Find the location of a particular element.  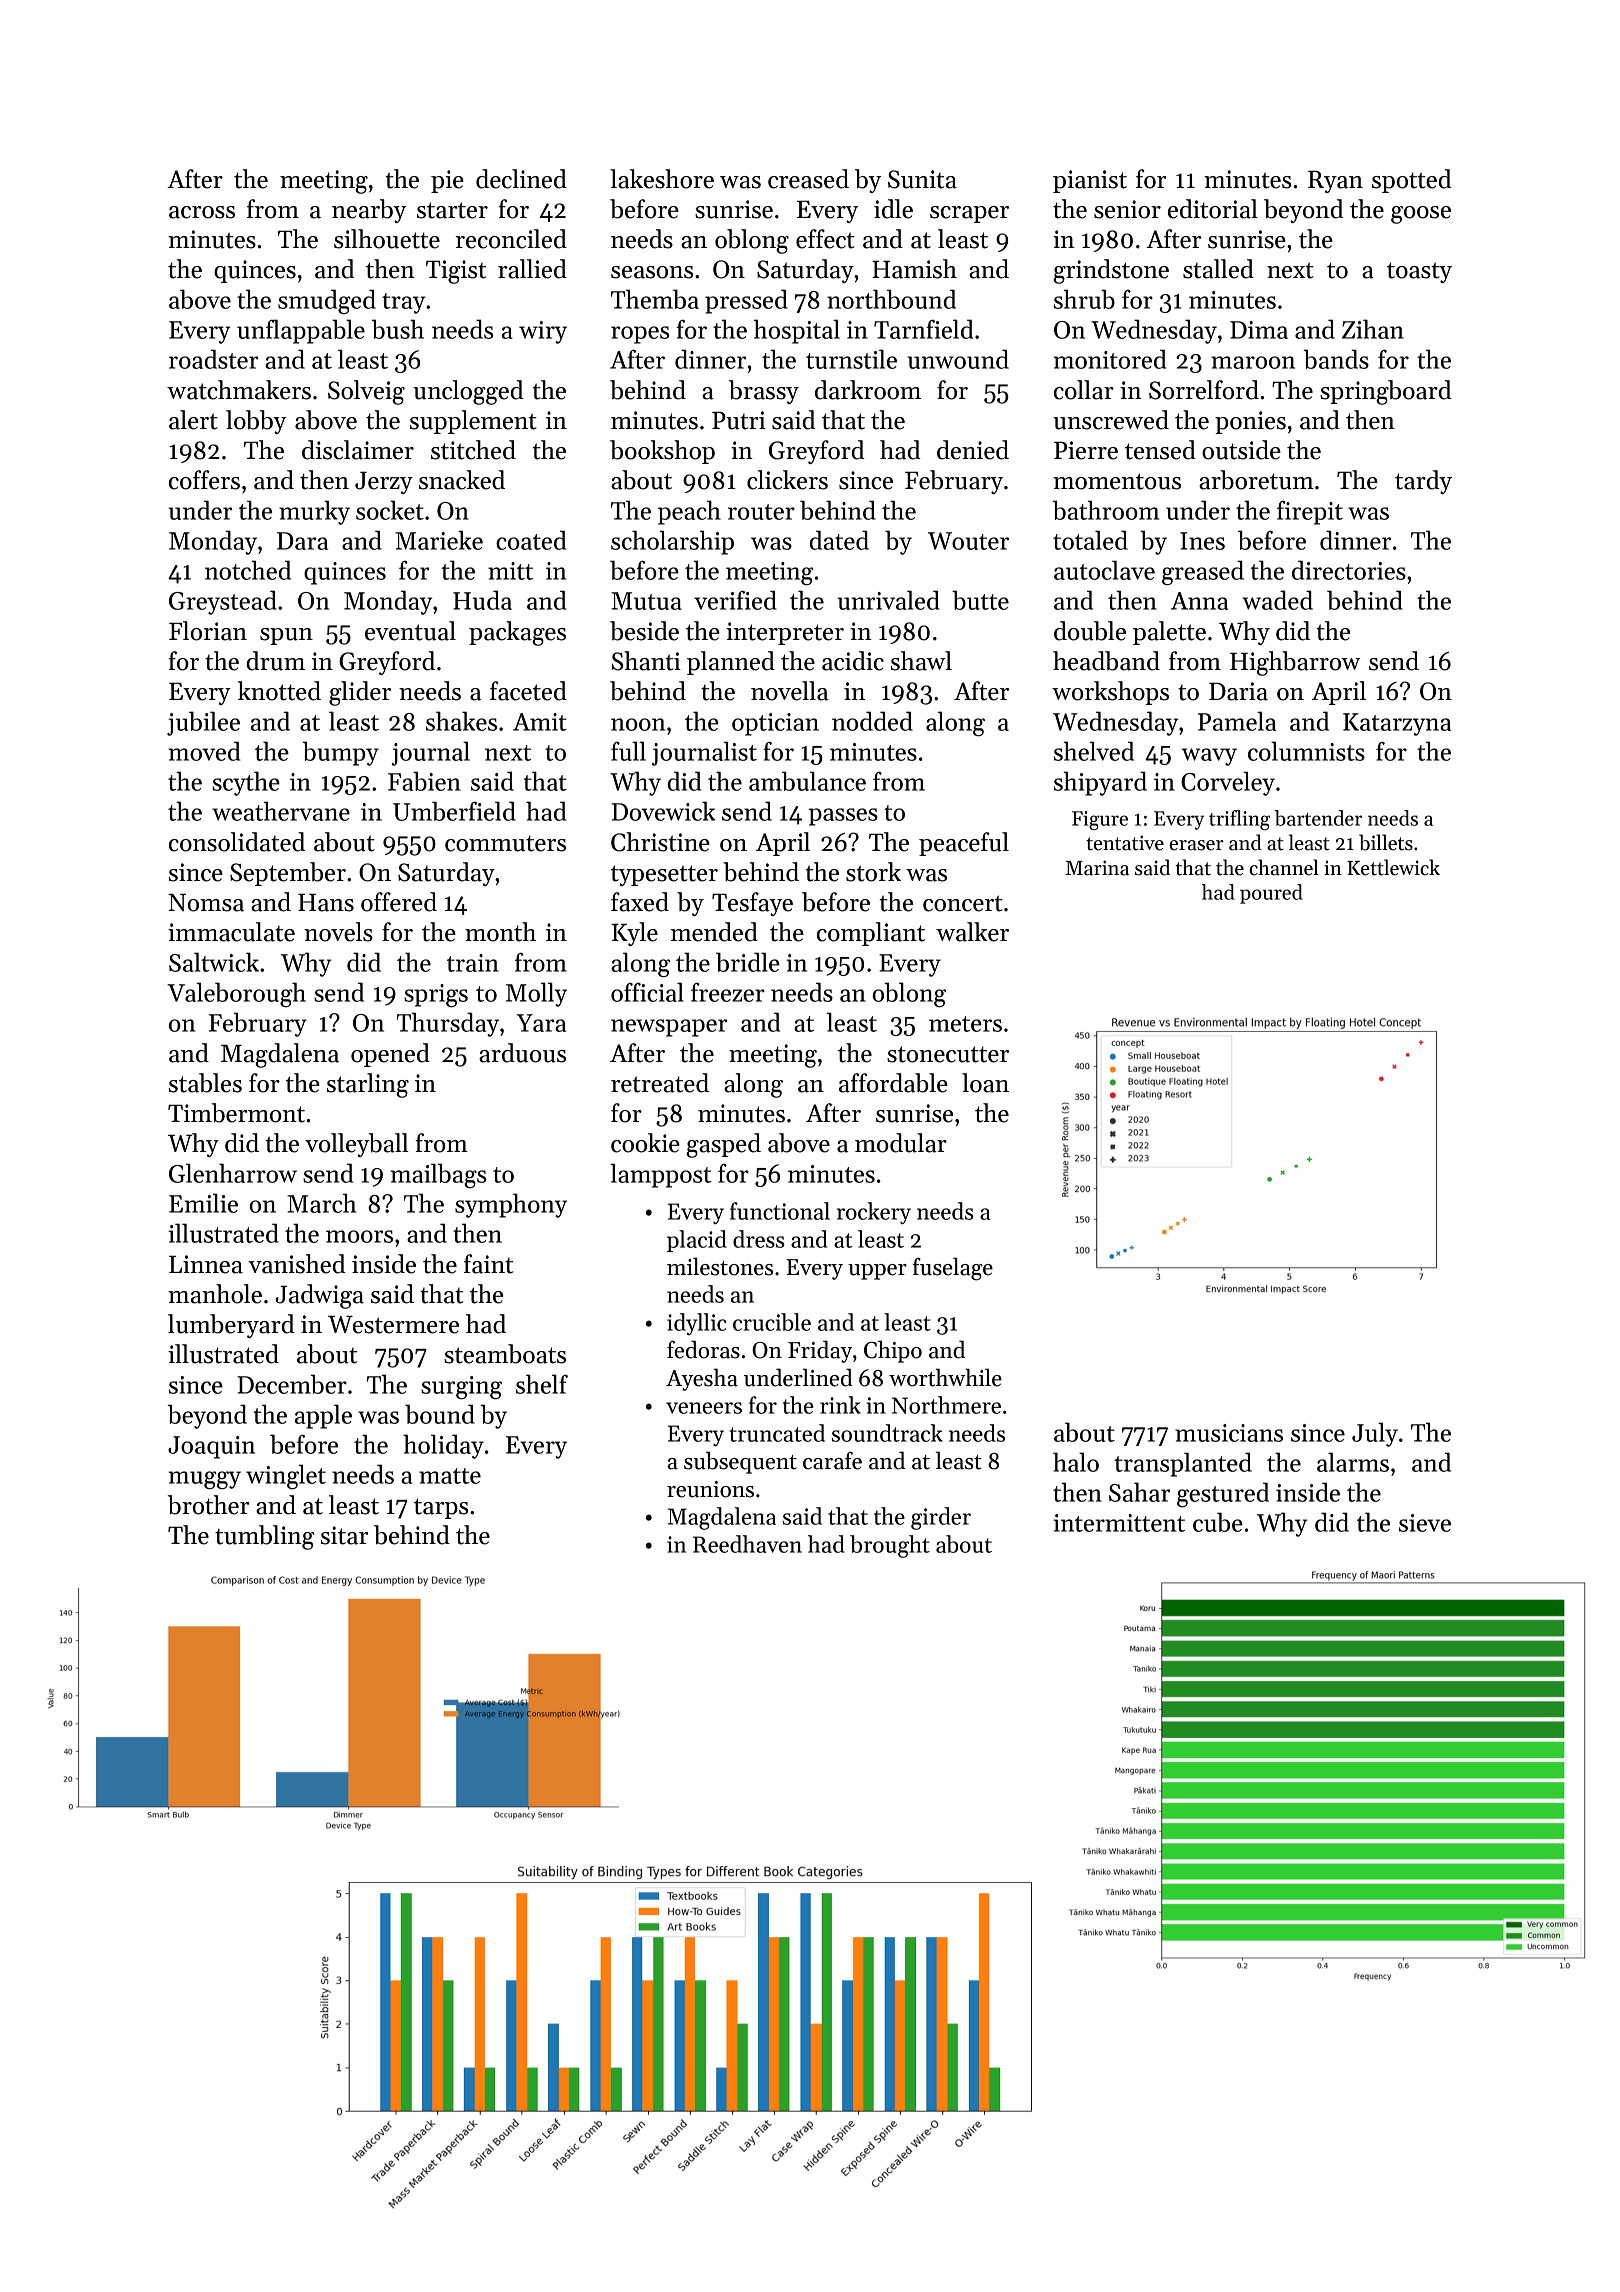

Themba is located at coordinates (655, 299).
